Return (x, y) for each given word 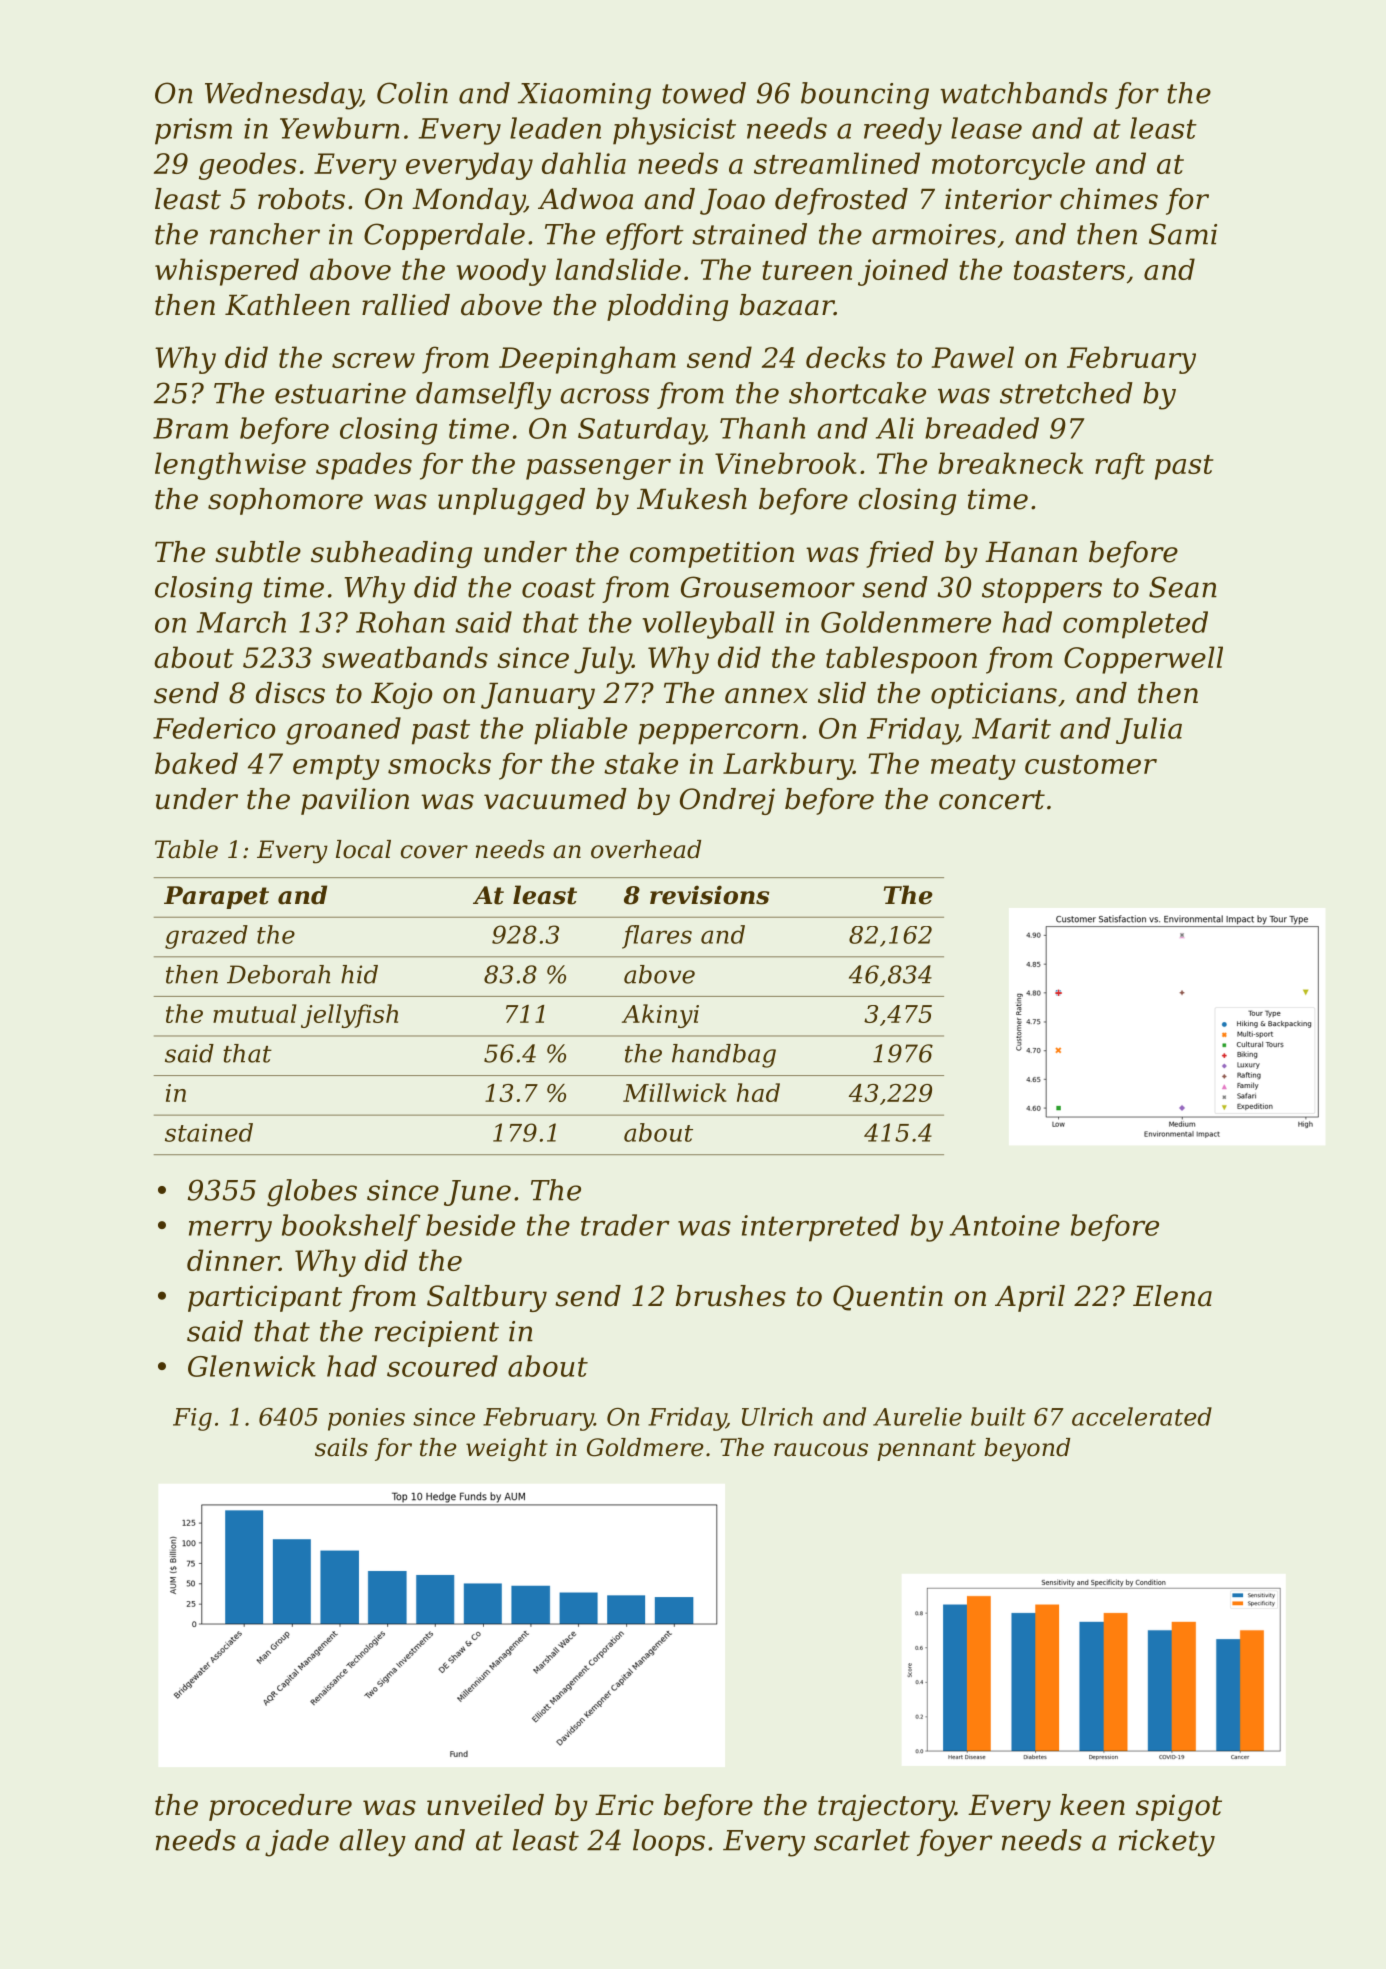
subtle (258, 552)
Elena (1172, 1296)
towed (704, 93)
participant (265, 1298)
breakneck (1010, 463)
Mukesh (692, 499)
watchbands (1023, 93)
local (363, 849)
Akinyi (660, 1016)
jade (297, 1843)
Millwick (675, 1092)
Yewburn (340, 128)
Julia (1149, 730)
